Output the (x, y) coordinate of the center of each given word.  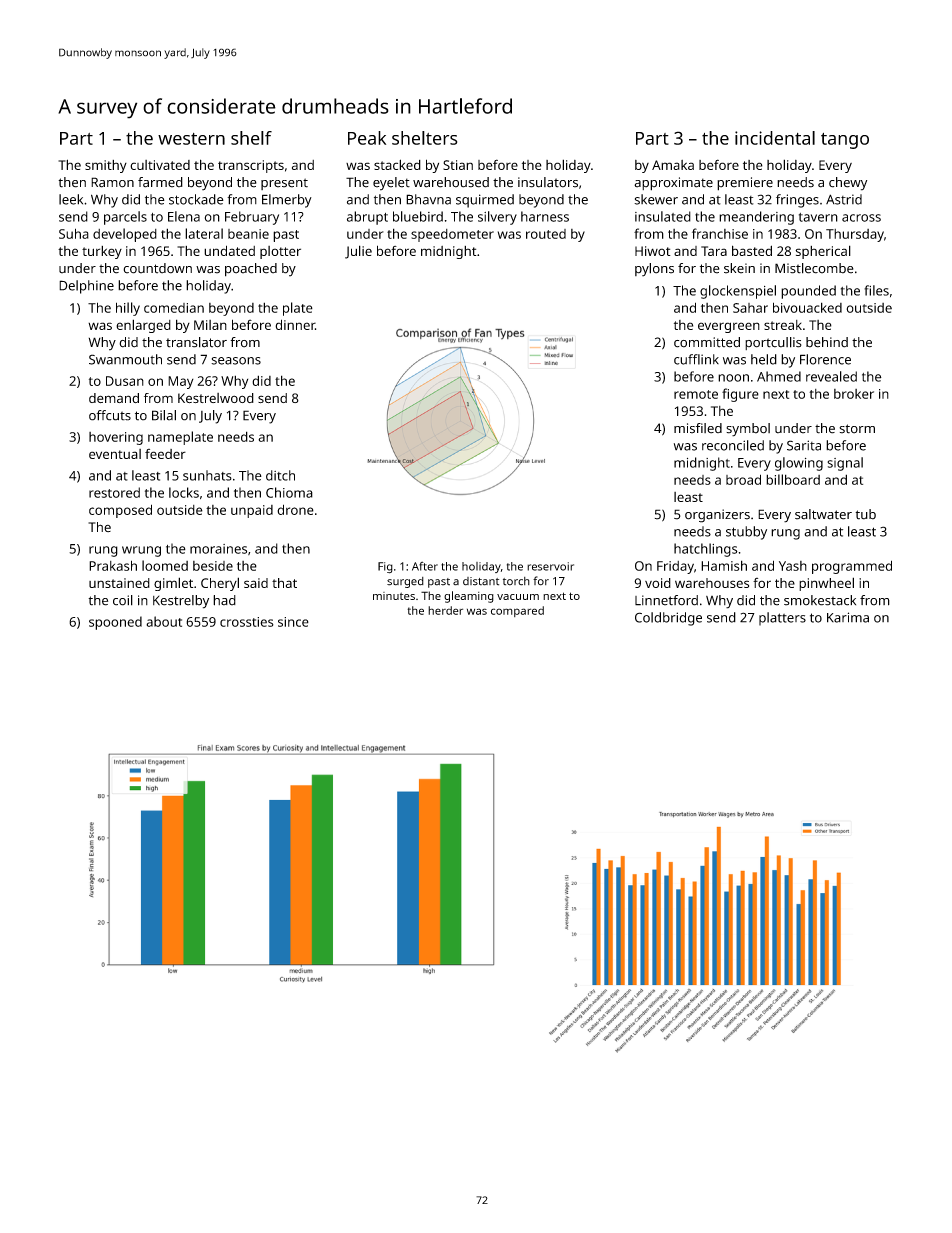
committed (707, 342)
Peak (367, 138)
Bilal (164, 415)
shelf (251, 138)
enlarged (143, 326)
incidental (775, 138)
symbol (748, 430)
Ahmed (779, 376)
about (164, 621)
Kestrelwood (216, 398)
